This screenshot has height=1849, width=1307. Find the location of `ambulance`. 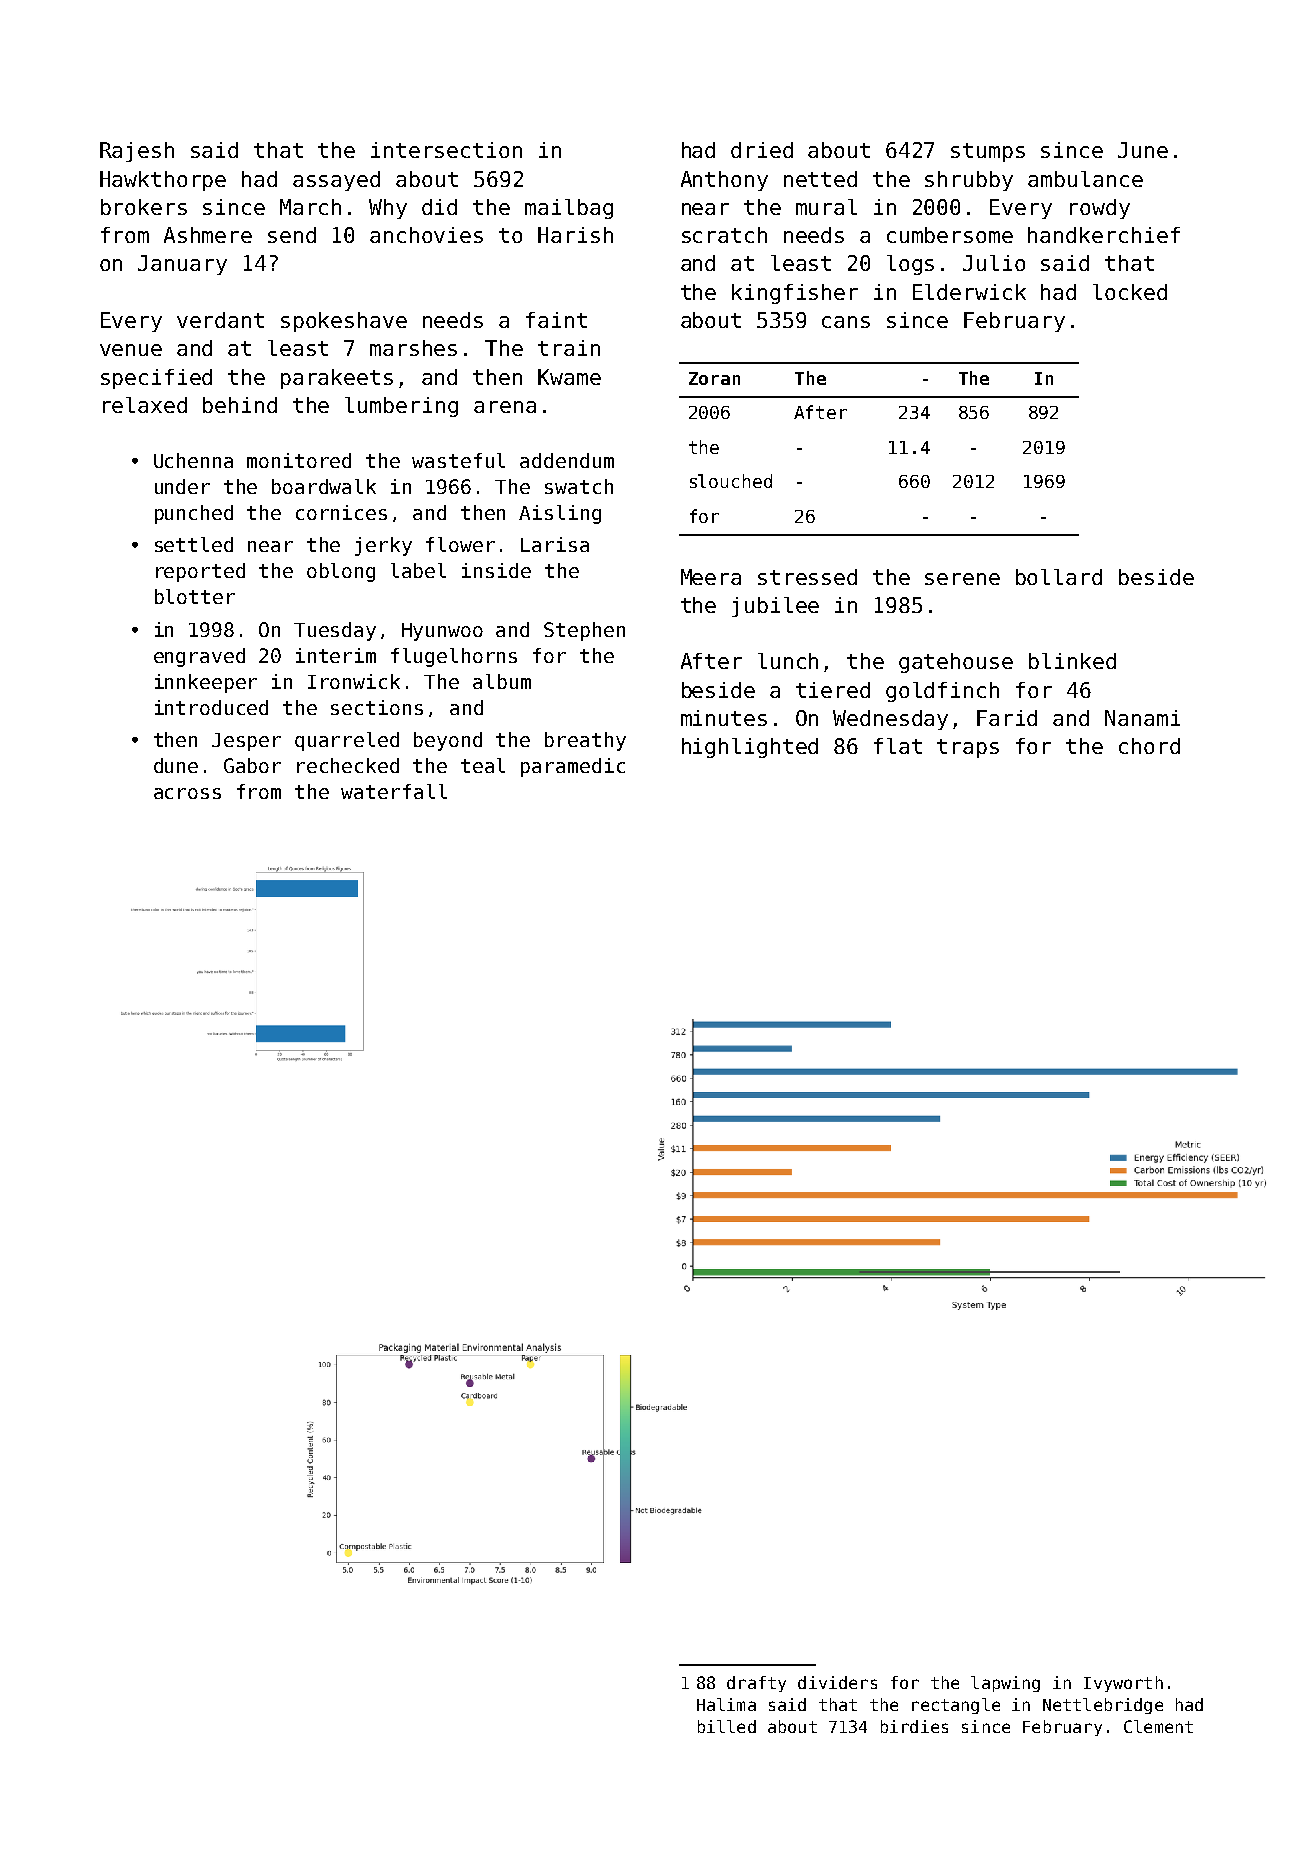

ambulance is located at coordinates (1085, 179).
